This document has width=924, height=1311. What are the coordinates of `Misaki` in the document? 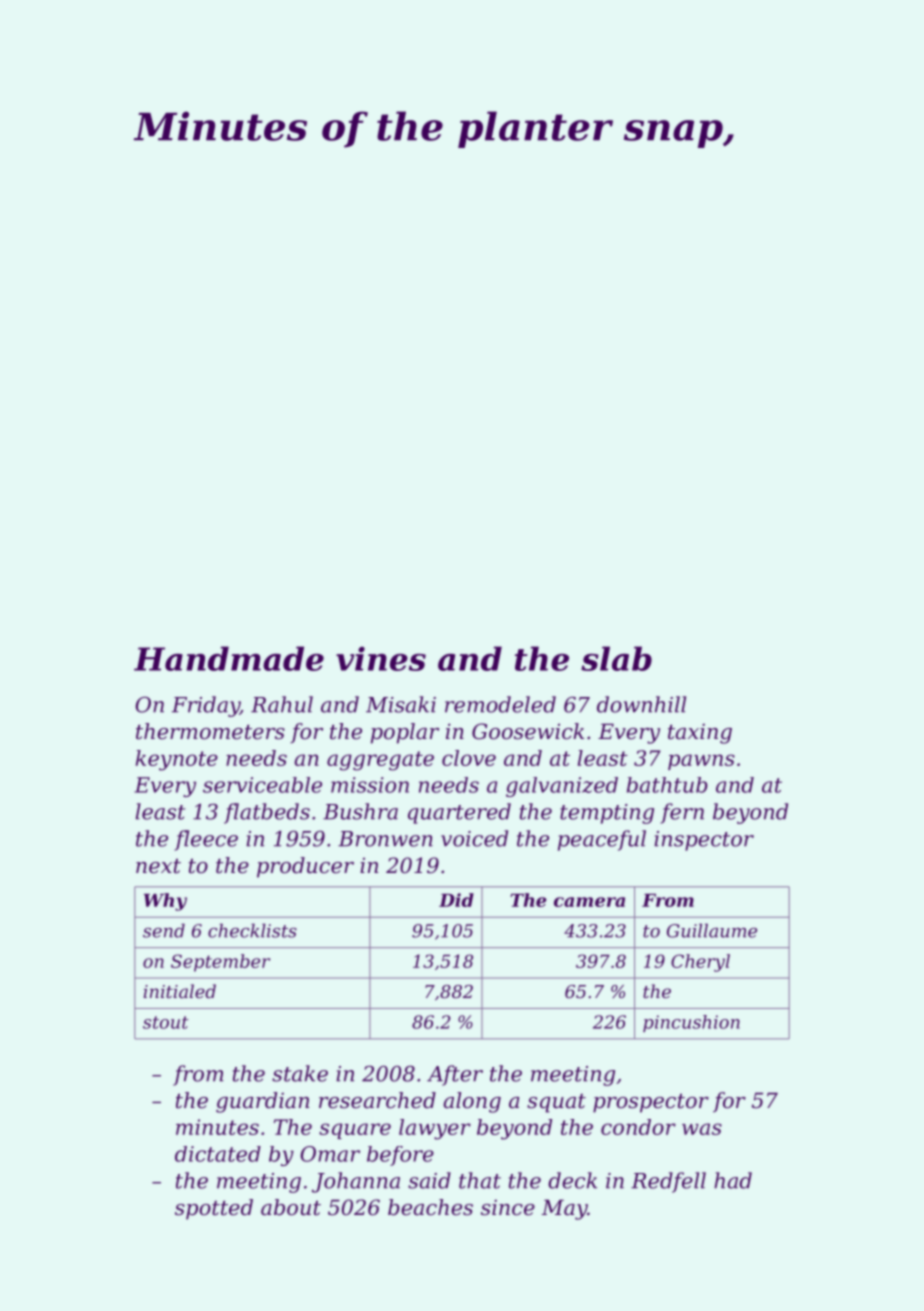 It's located at (401, 704).
